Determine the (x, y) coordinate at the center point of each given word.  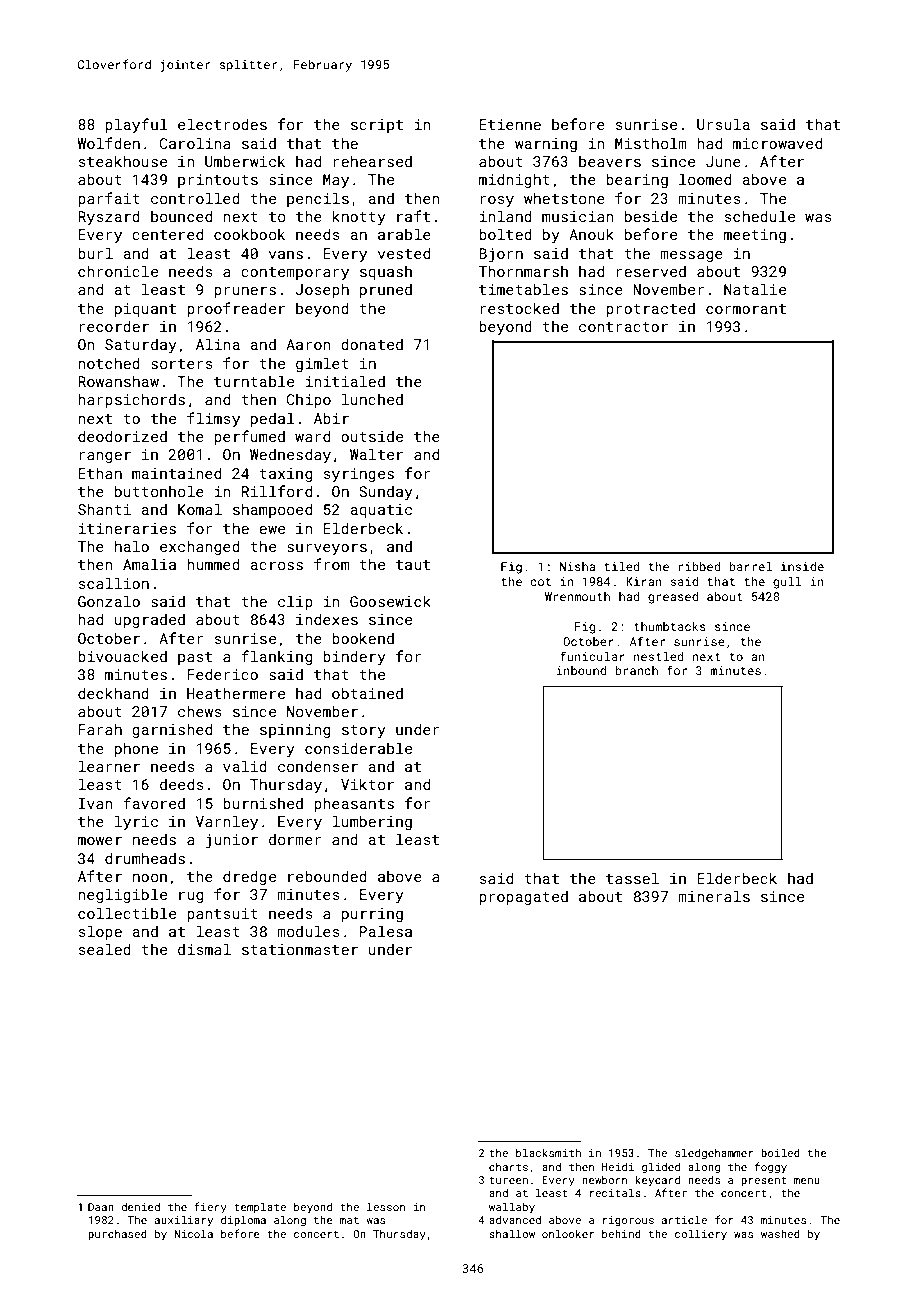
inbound (581, 670)
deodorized (122, 436)
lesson (386, 1206)
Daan (101, 1207)
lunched (372, 399)
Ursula (723, 124)
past (195, 658)
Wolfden (109, 143)
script (377, 126)
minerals (714, 896)
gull (787, 583)
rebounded (327, 876)
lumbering (372, 822)
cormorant (746, 309)
